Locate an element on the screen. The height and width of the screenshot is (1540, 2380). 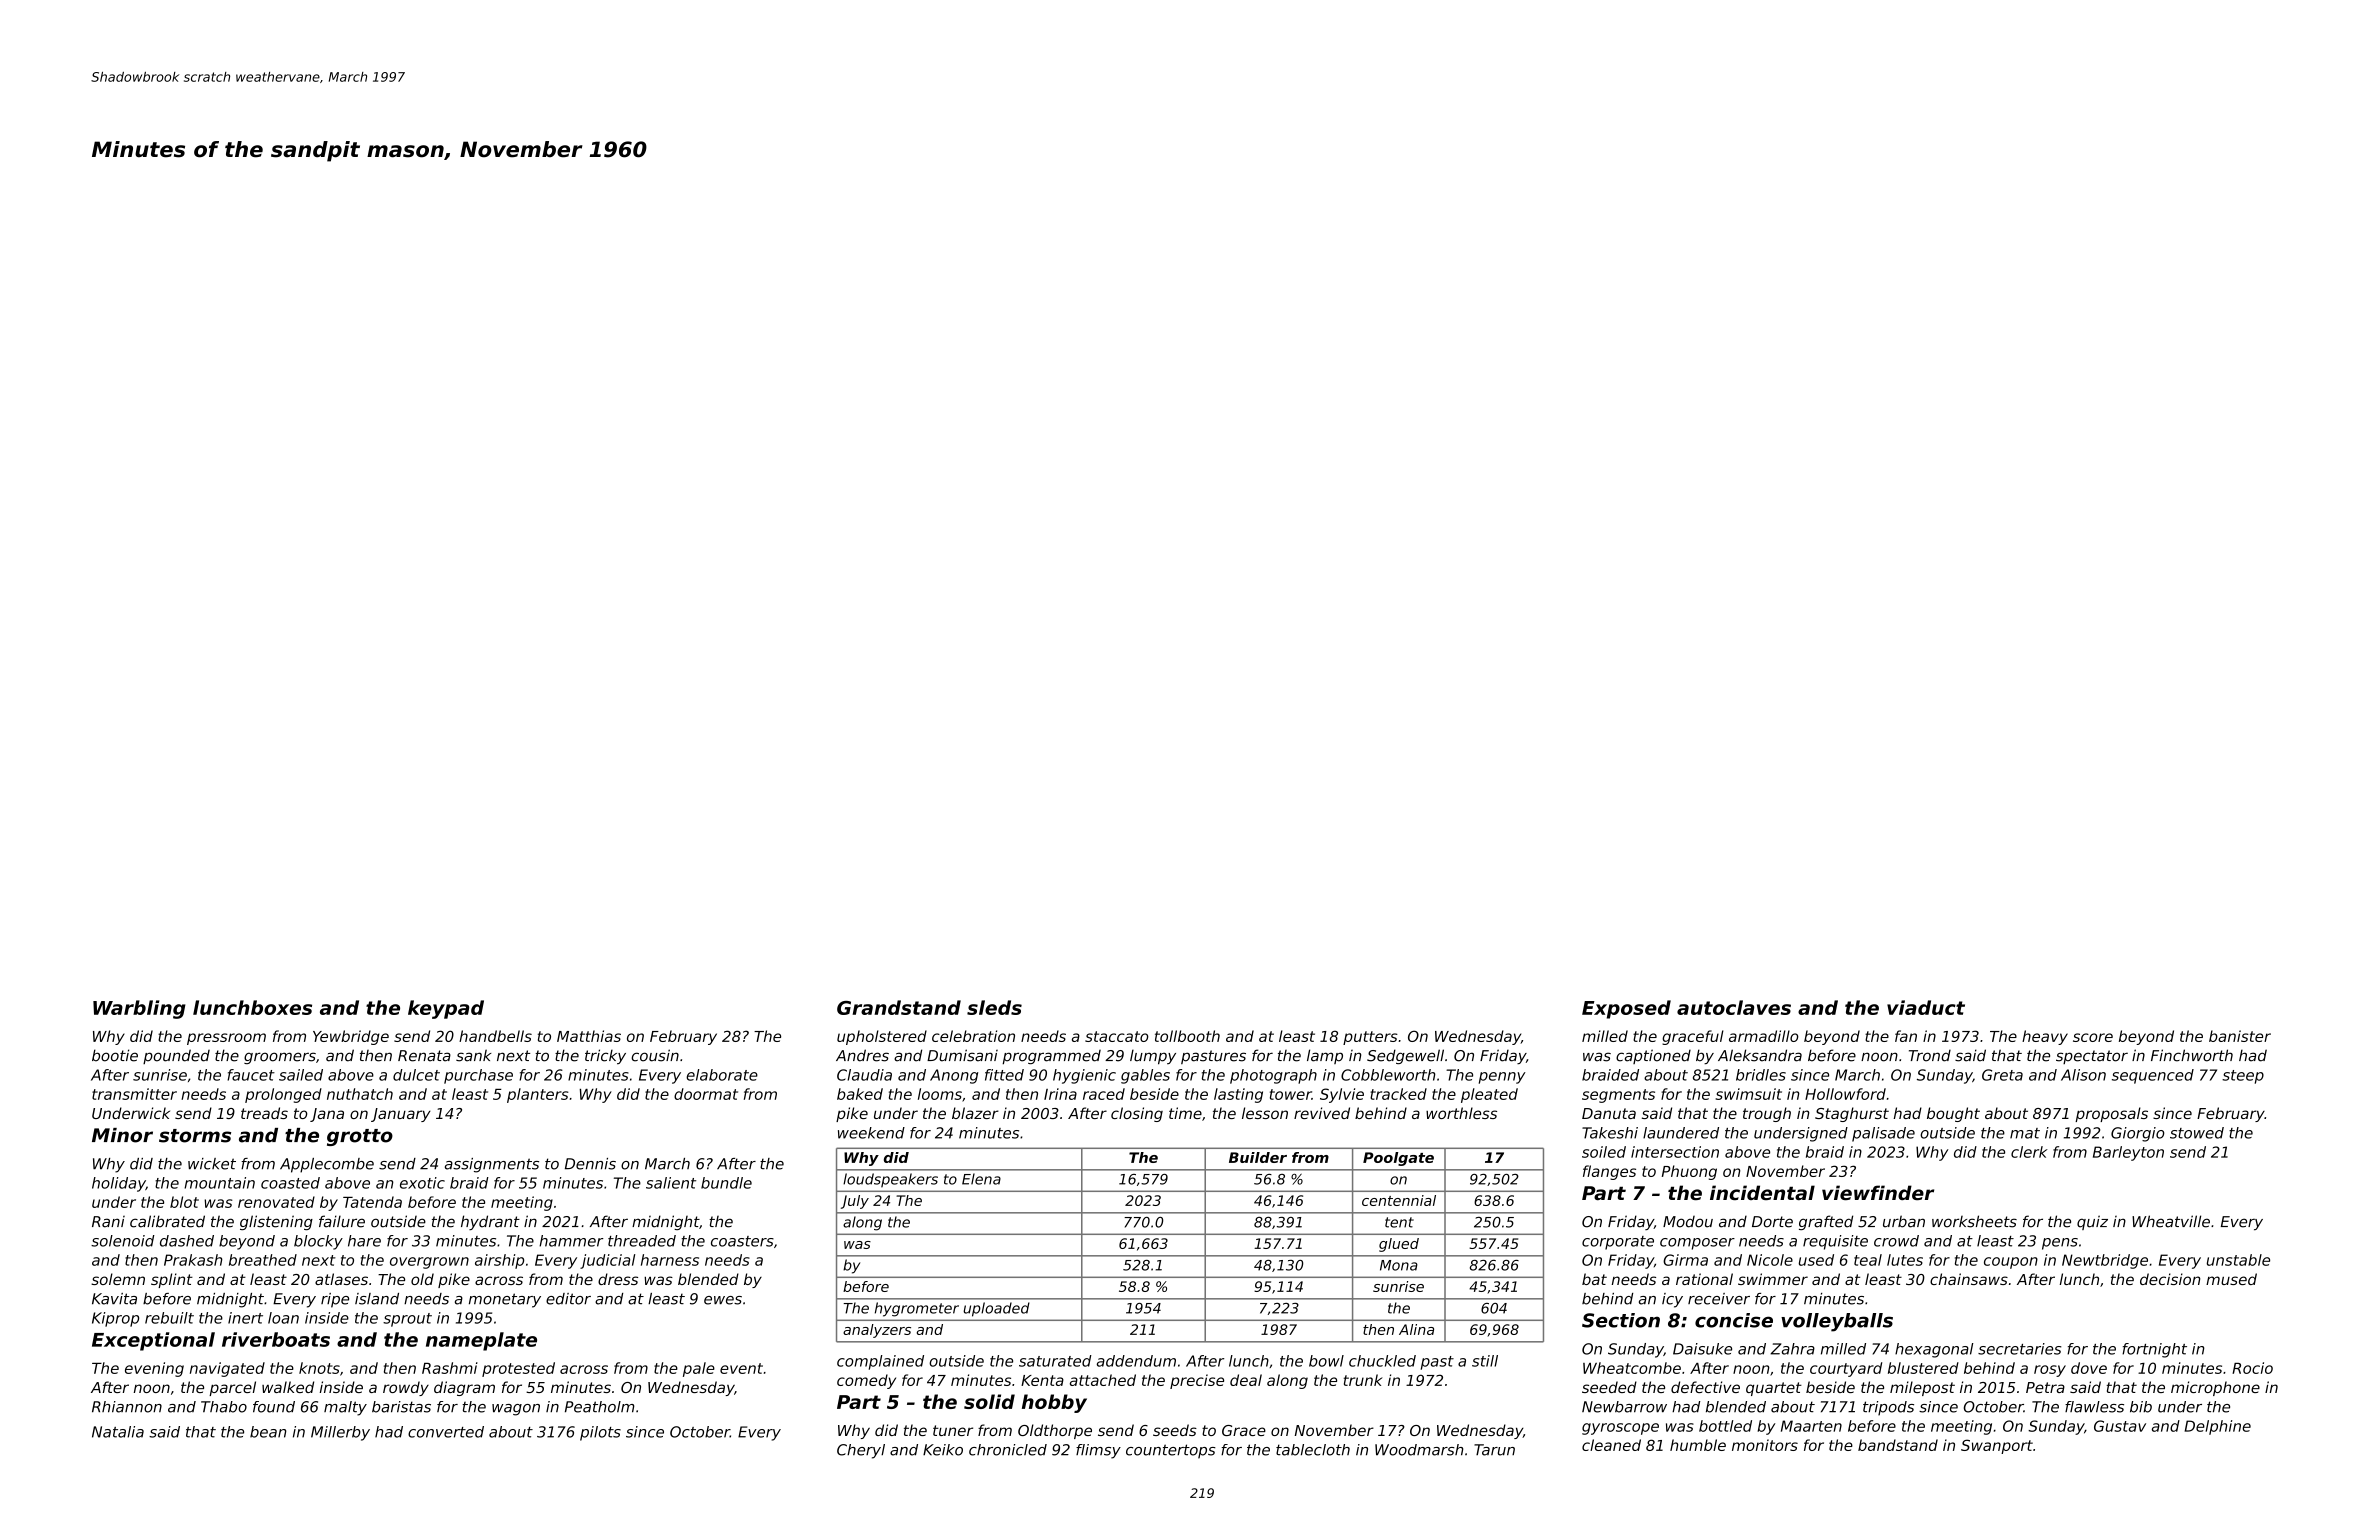
blazer is located at coordinates (975, 1113).
